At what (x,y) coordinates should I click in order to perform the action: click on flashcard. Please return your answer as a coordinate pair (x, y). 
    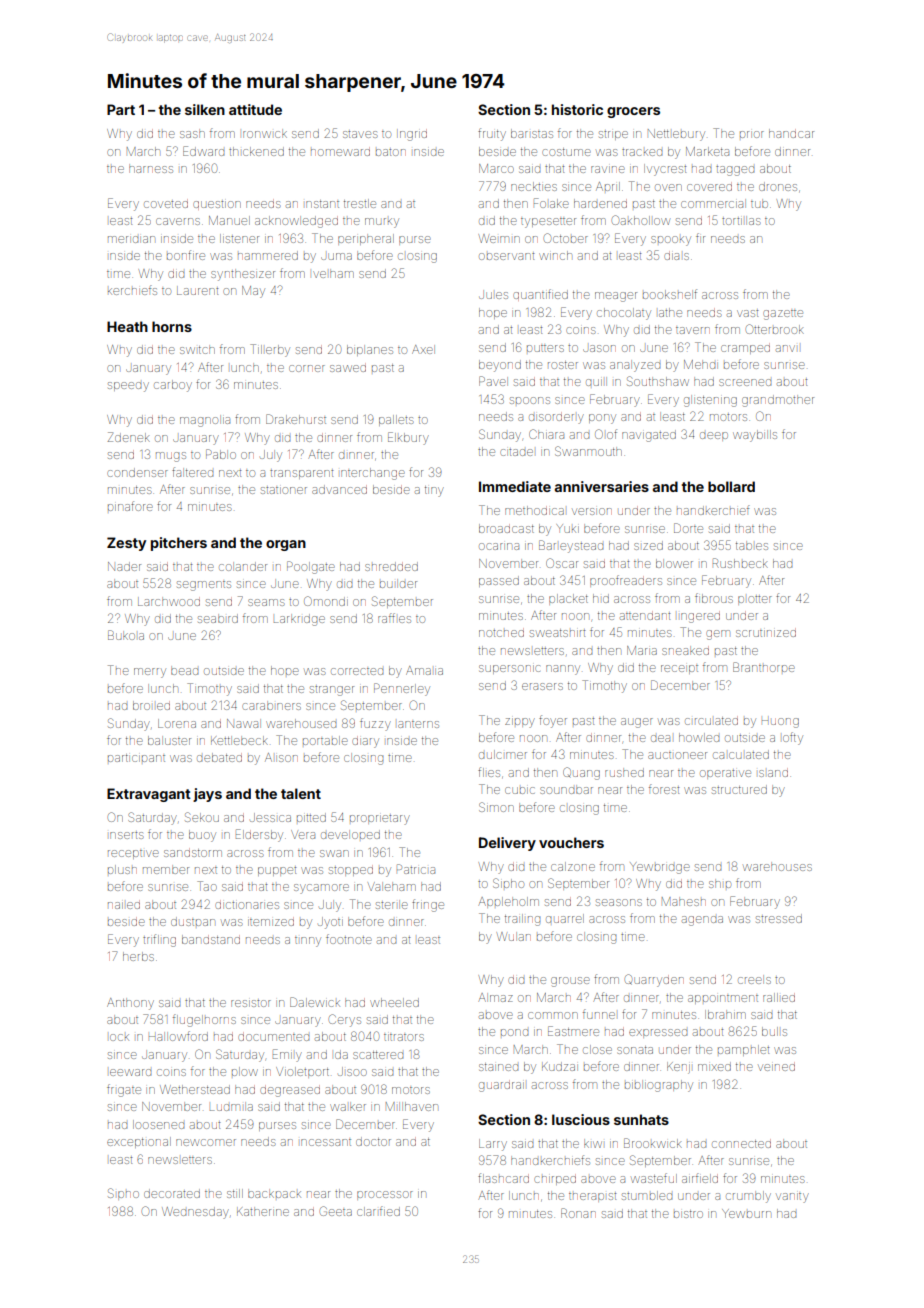
    Looking at the image, I should click on (503, 1178).
